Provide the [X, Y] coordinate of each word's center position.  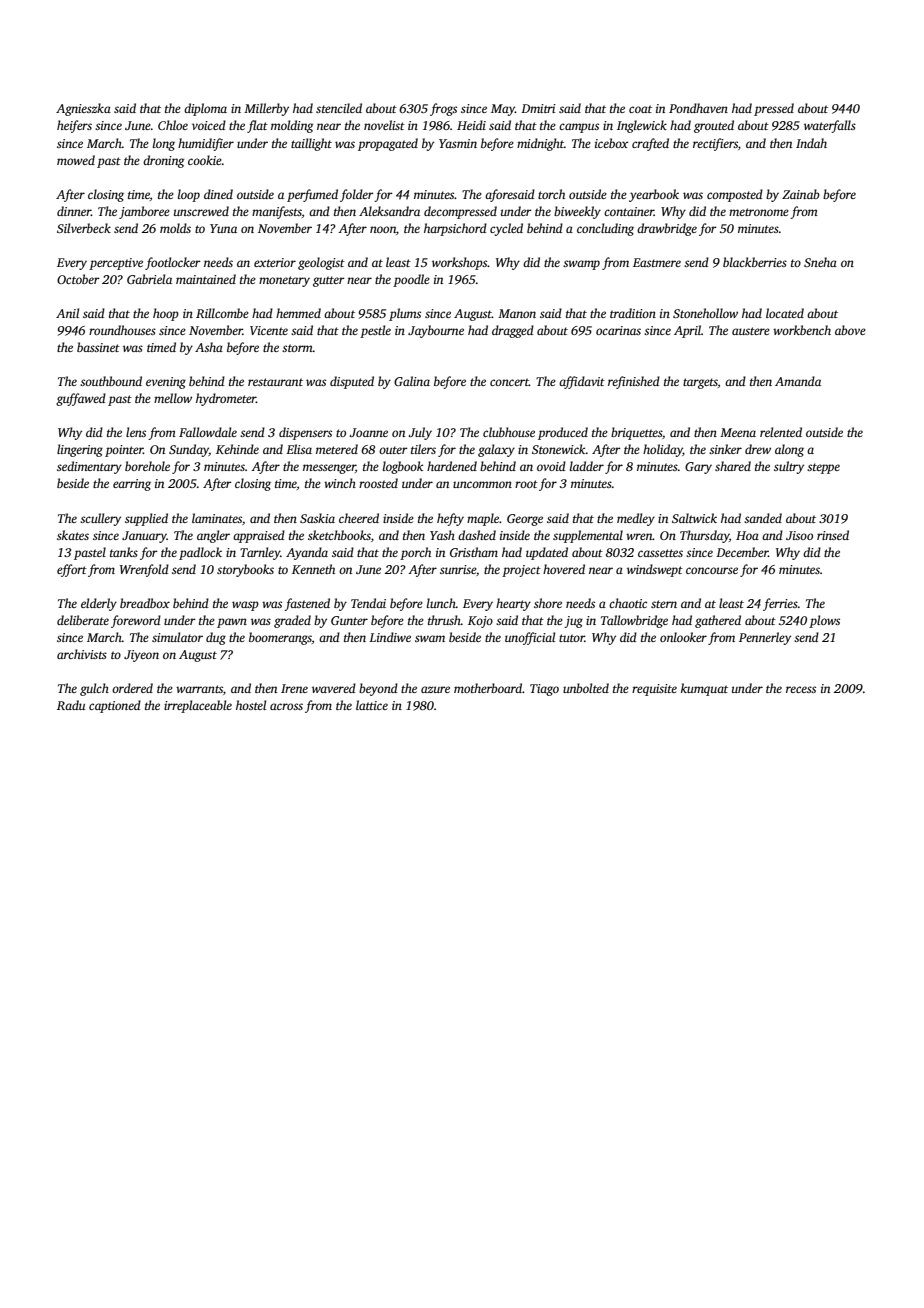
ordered [132, 688]
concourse [712, 570]
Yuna [223, 228]
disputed [352, 382]
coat [640, 109]
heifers [74, 126]
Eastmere [657, 262]
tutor [572, 638]
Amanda [798, 381]
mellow [173, 398]
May [503, 110]
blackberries [755, 262]
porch [415, 553]
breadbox [145, 603]
